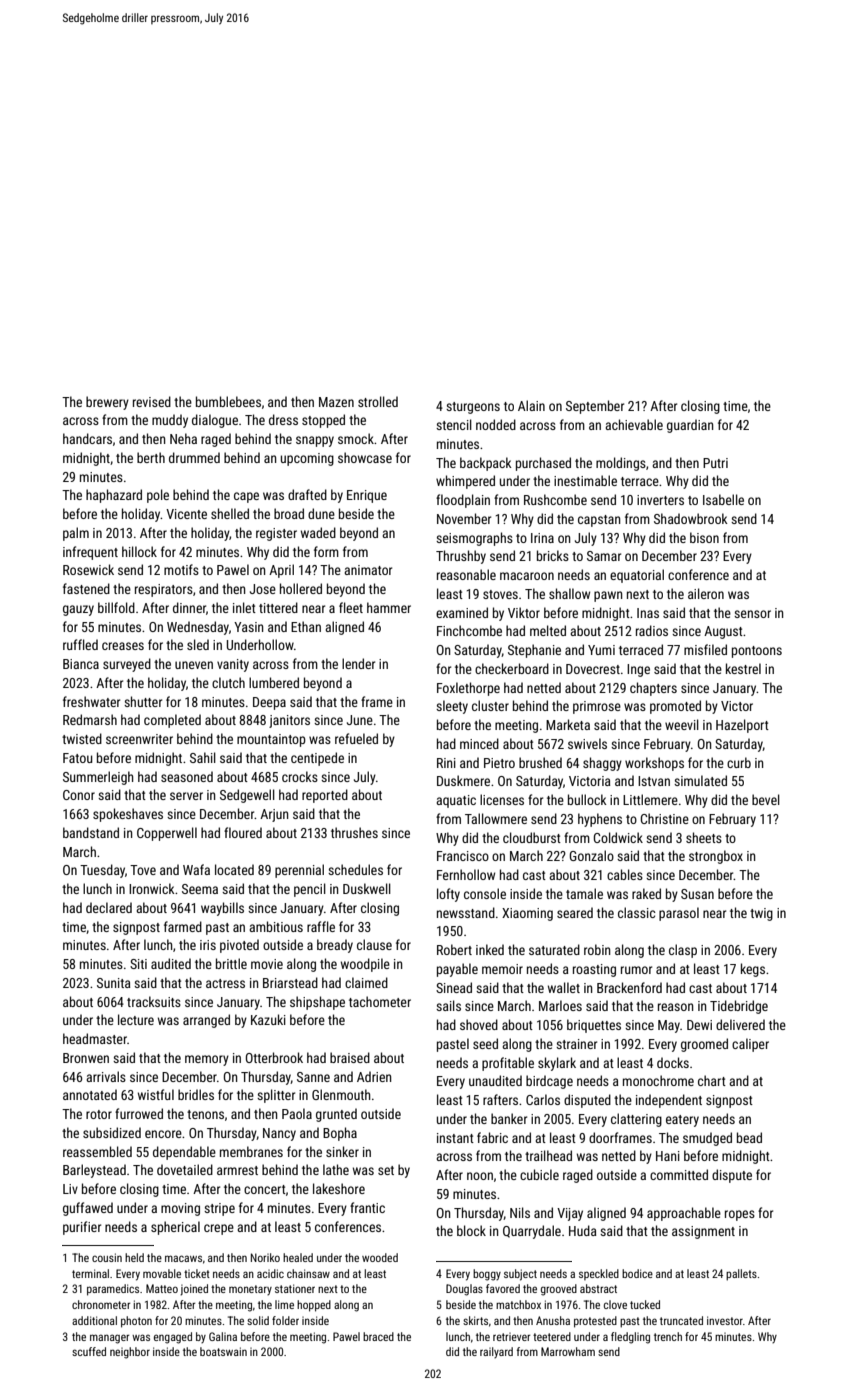 This screenshot has width=849, height=1400. What do you see at coordinates (531, 405) in the screenshot?
I see `Alain` at bounding box center [531, 405].
